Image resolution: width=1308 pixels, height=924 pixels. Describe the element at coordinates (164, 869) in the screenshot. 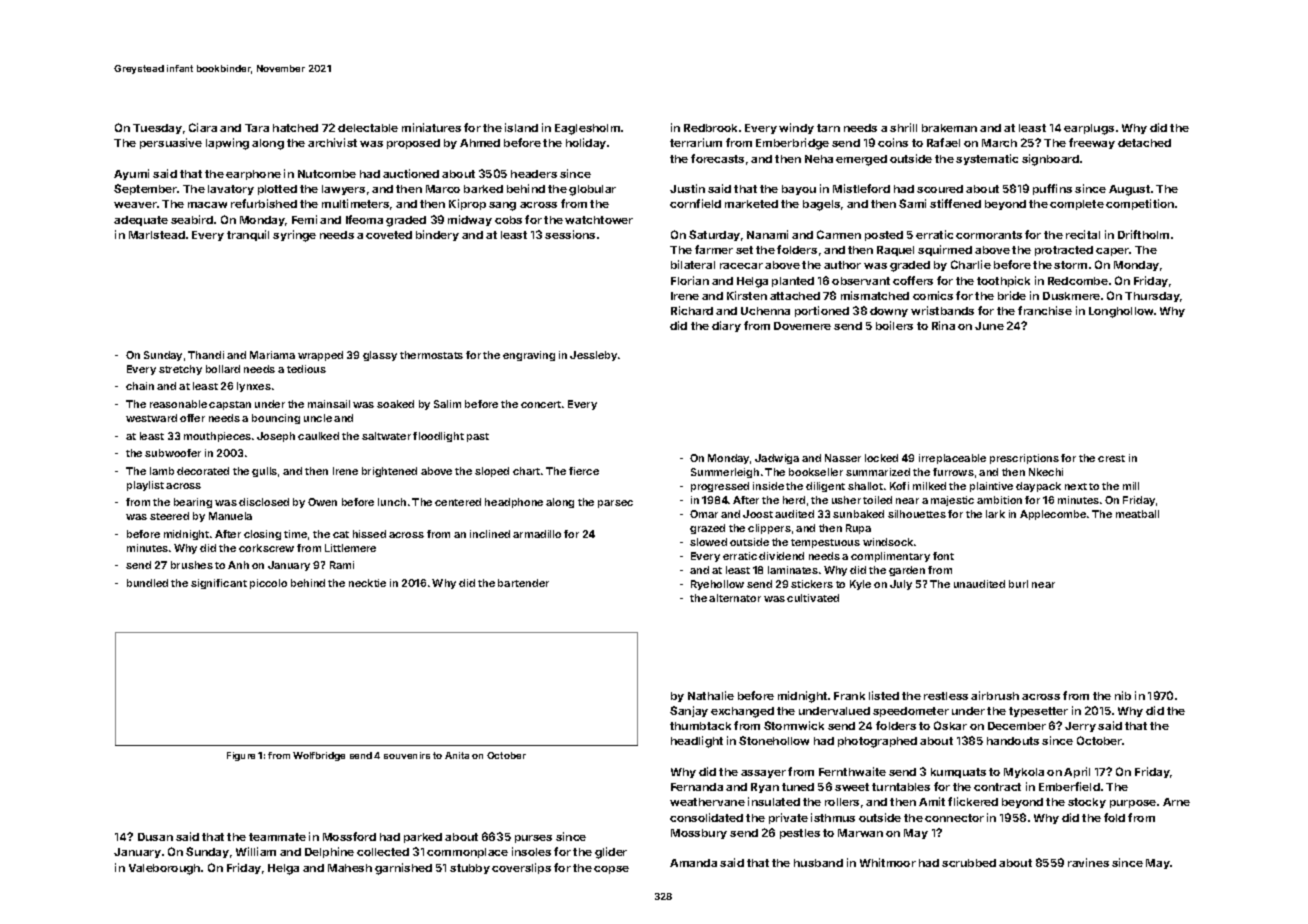

I see `Valeborough` at that location.
